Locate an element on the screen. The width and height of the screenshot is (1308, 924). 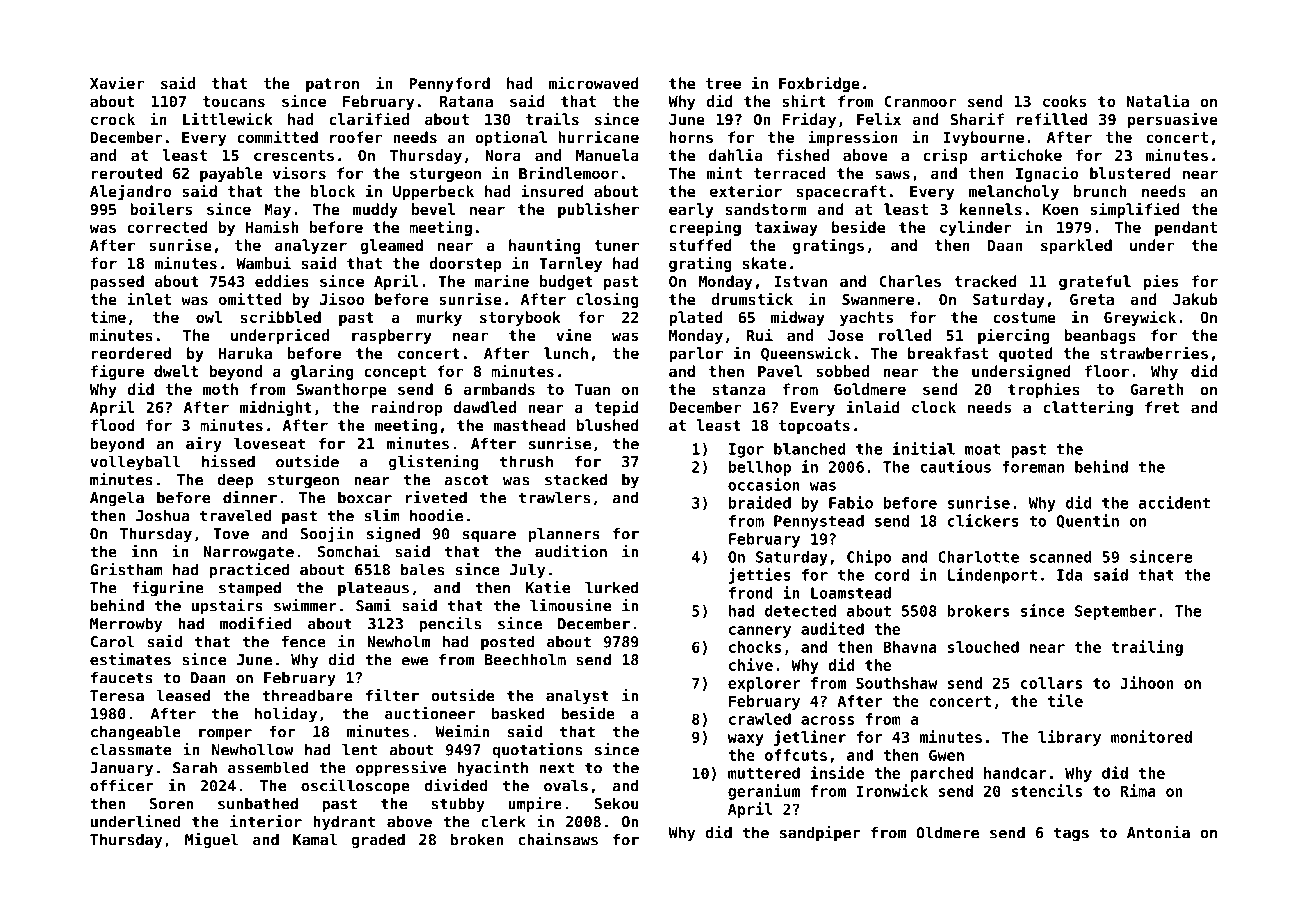
broken is located at coordinates (476, 839).
